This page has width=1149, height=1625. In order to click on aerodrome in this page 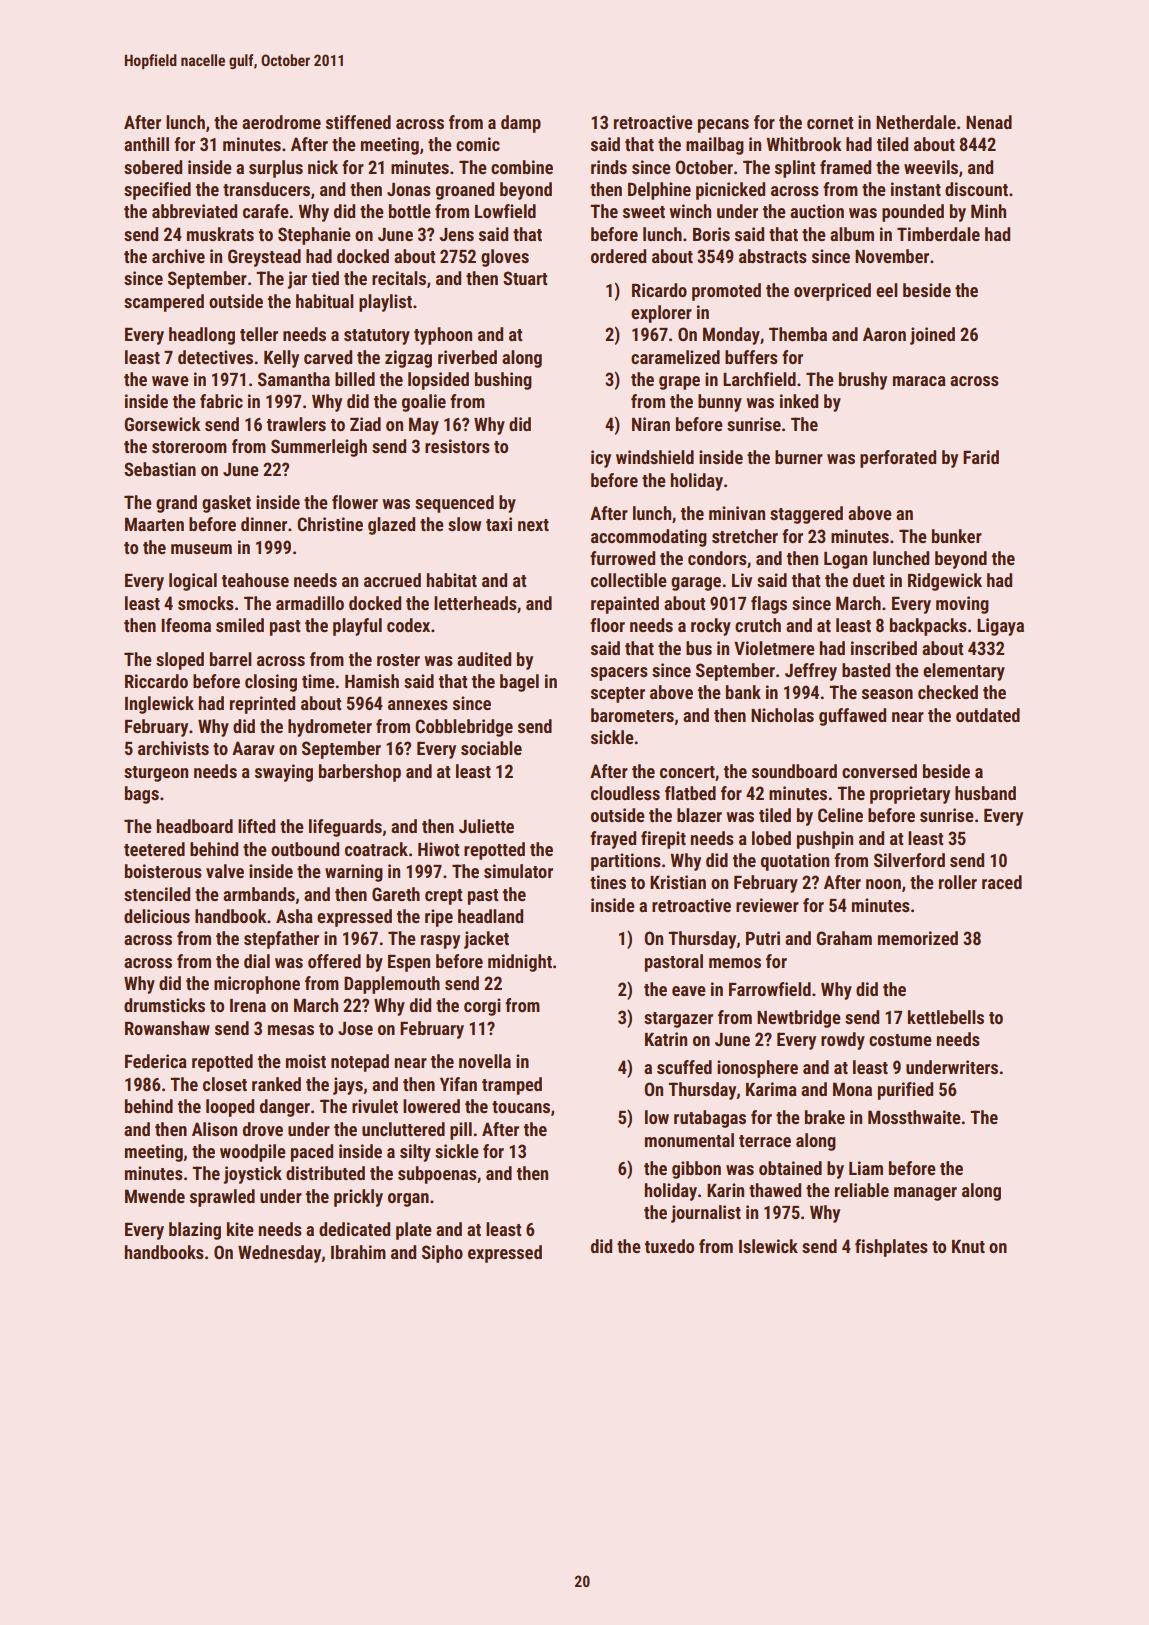, I will do `click(281, 122)`.
